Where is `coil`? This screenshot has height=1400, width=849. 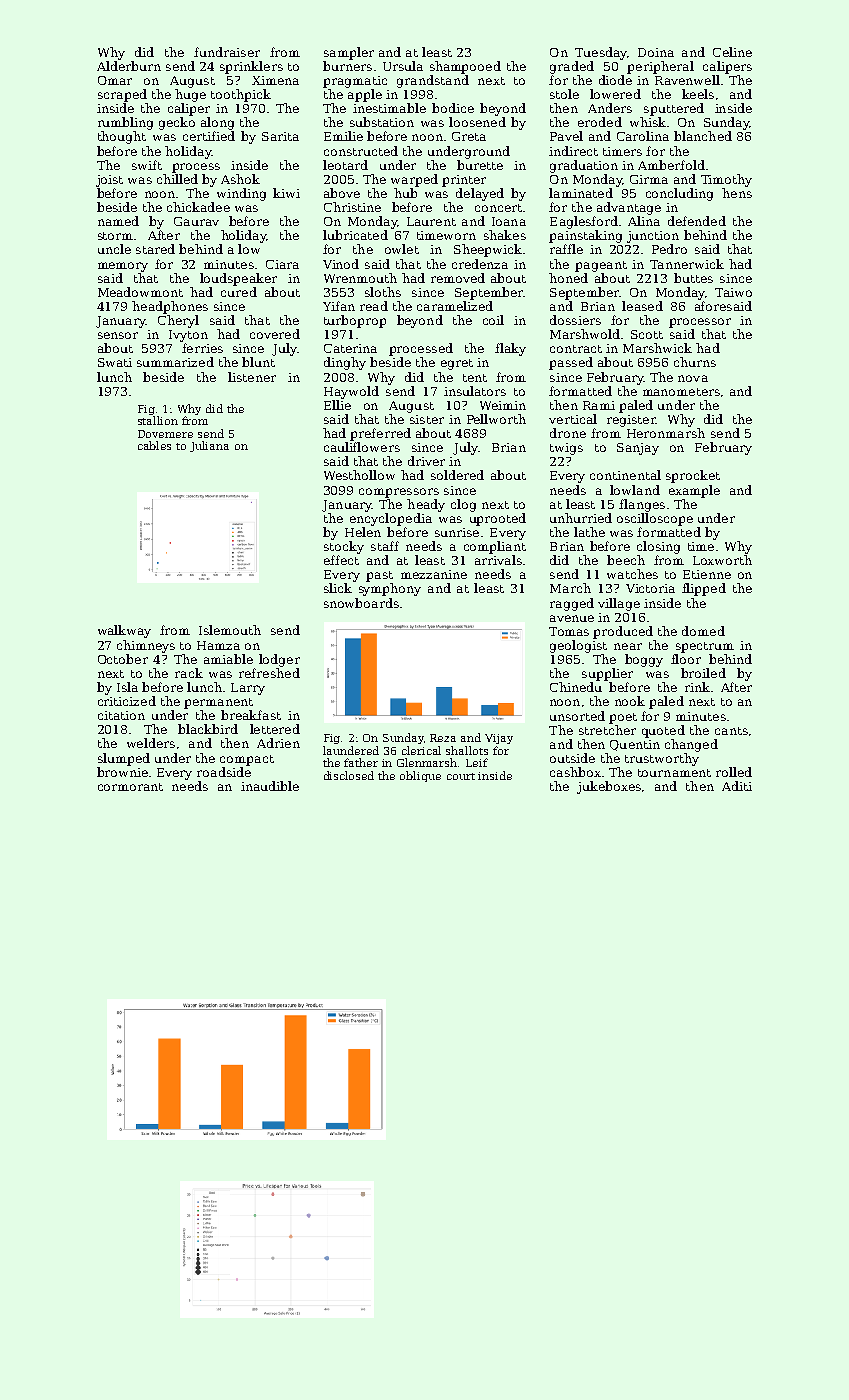 coil is located at coordinates (493, 320).
